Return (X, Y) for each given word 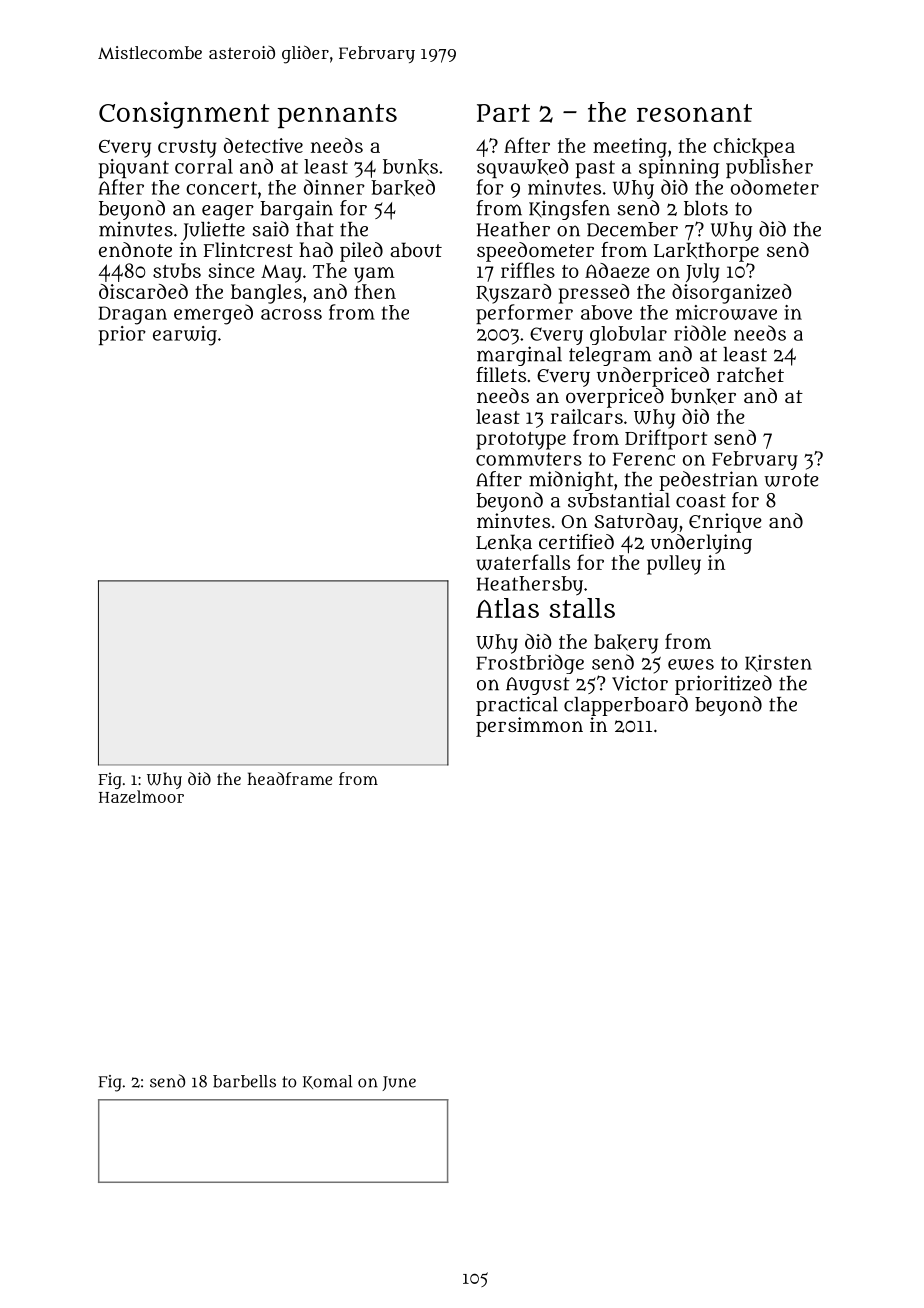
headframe (289, 778)
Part (503, 113)
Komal (327, 1082)
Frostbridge (530, 664)
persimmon (529, 727)
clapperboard (626, 706)
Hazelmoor (141, 796)
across (291, 314)
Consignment (184, 115)
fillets (501, 374)
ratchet (750, 374)
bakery (626, 644)
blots (706, 208)
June (399, 1083)
